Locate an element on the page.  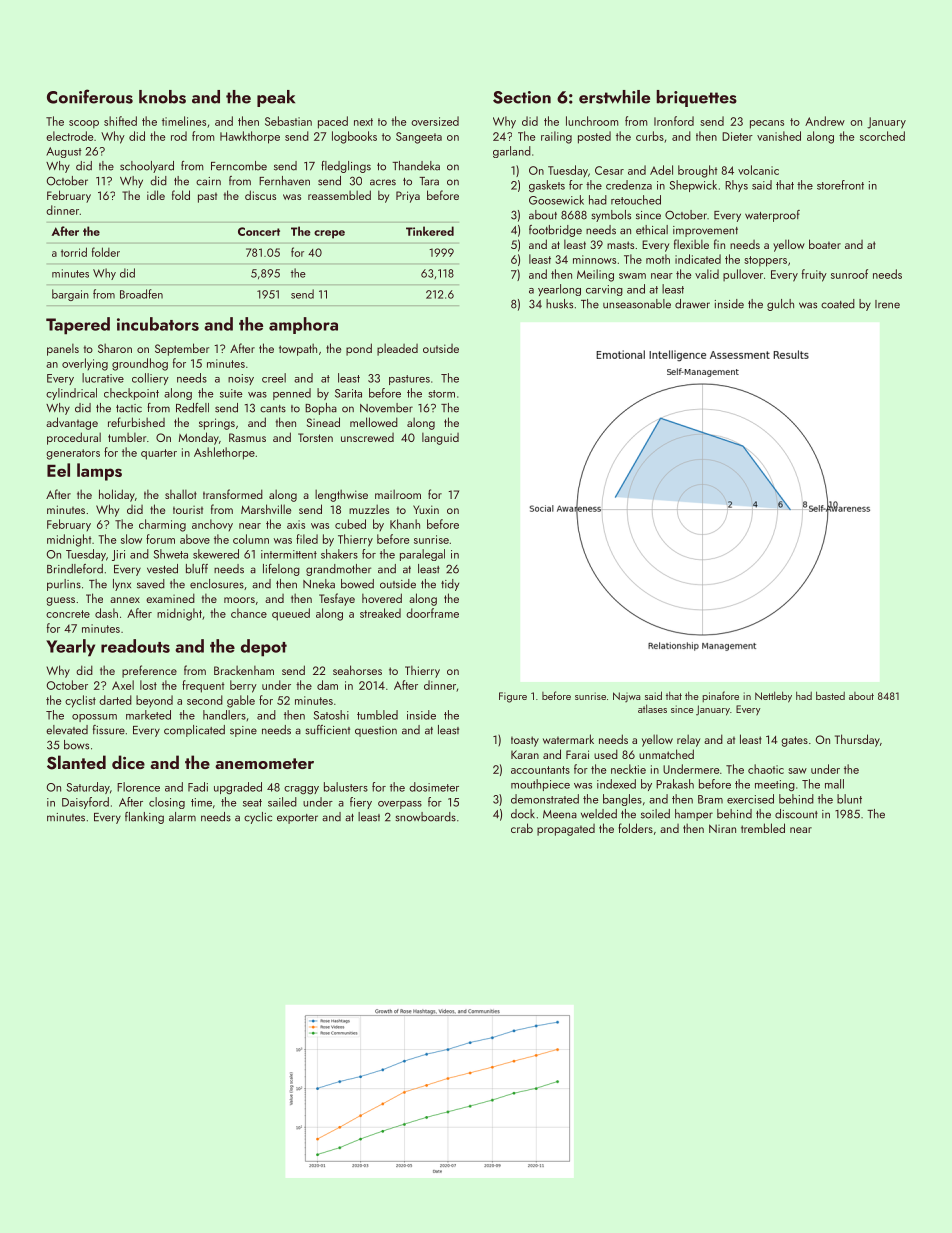
dice is located at coordinates (128, 762).
